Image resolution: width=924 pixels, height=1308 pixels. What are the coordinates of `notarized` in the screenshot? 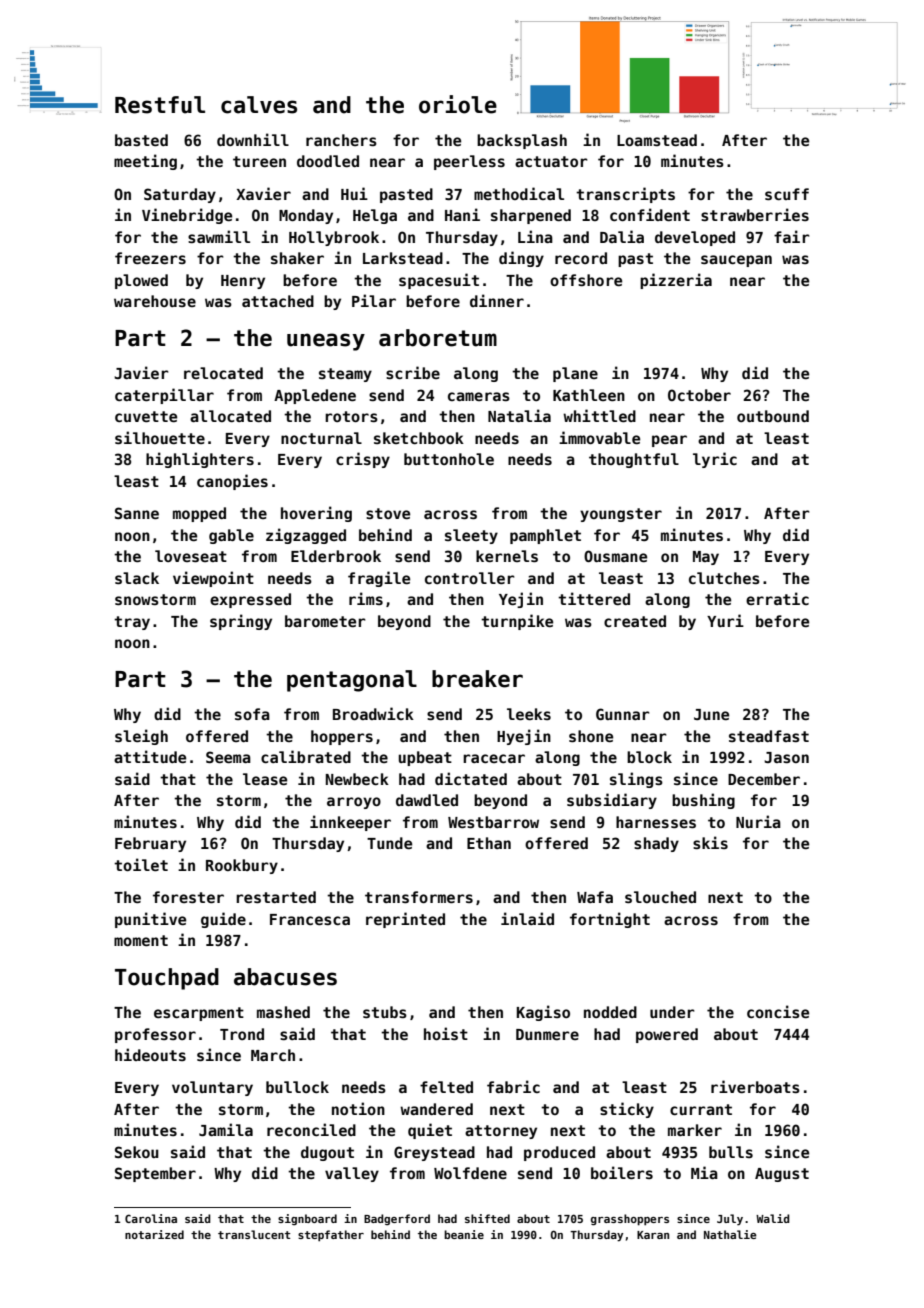 It's located at (154, 1234).
